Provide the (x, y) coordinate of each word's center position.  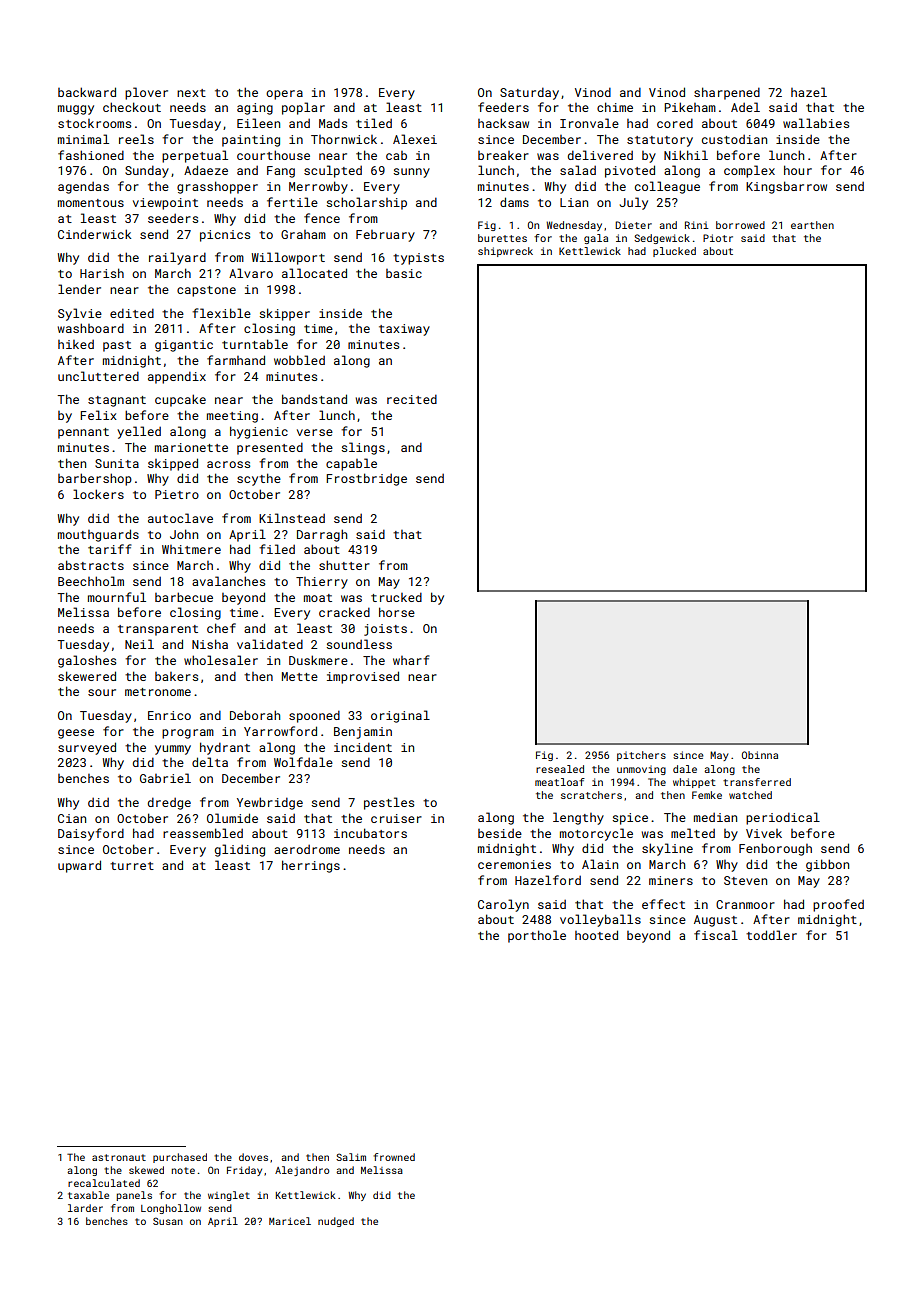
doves (253, 1157)
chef (221, 628)
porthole (537, 936)
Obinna (760, 755)
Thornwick (344, 139)
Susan (168, 1221)
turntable (255, 344)
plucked (674, 252)
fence (322, 218)
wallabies (816, 123)
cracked (344, 612)
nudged (336, 1222)
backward (87, 92)
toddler (771, 935)
